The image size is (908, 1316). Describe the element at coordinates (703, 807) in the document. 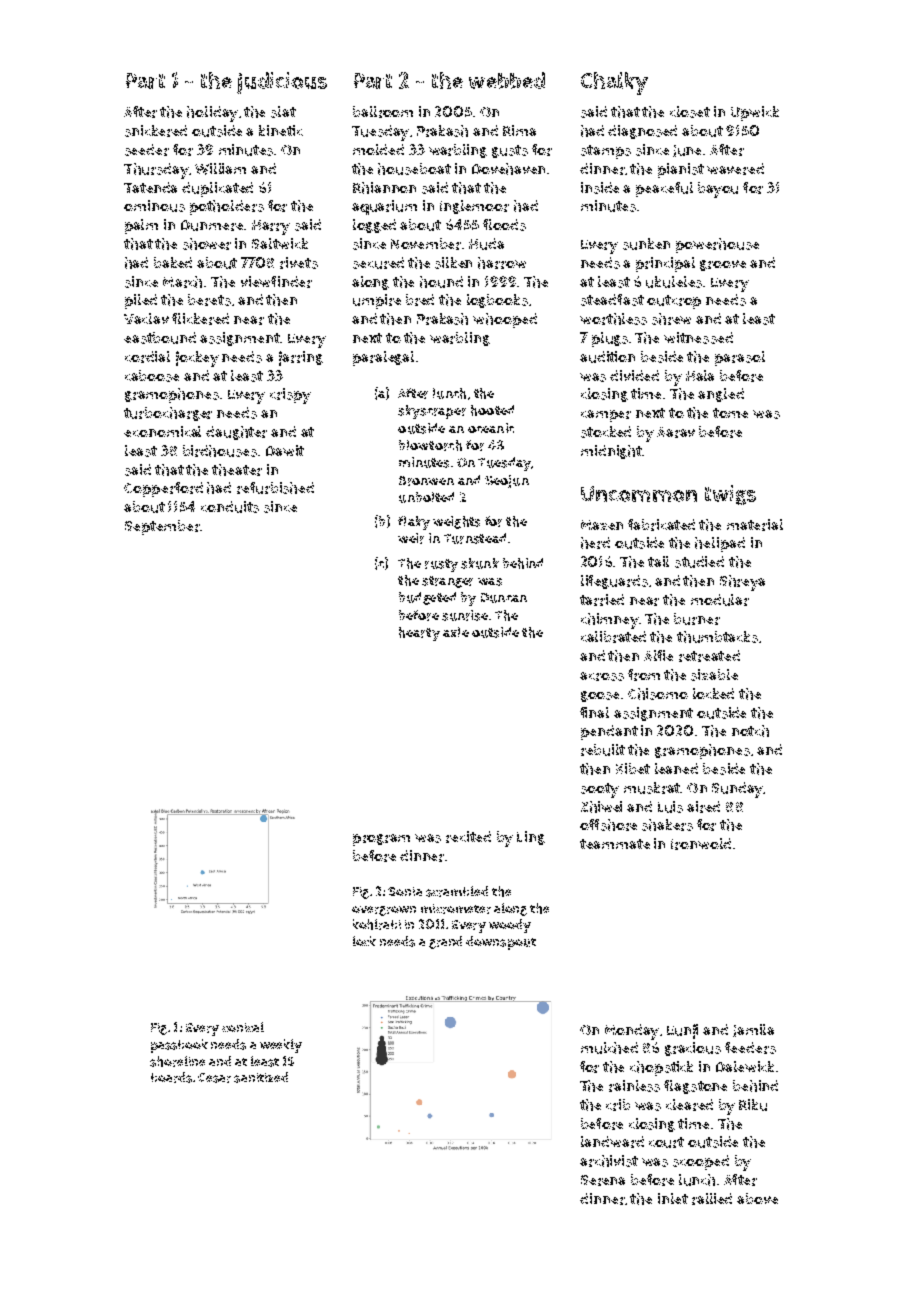

I see `aired` at that location.
